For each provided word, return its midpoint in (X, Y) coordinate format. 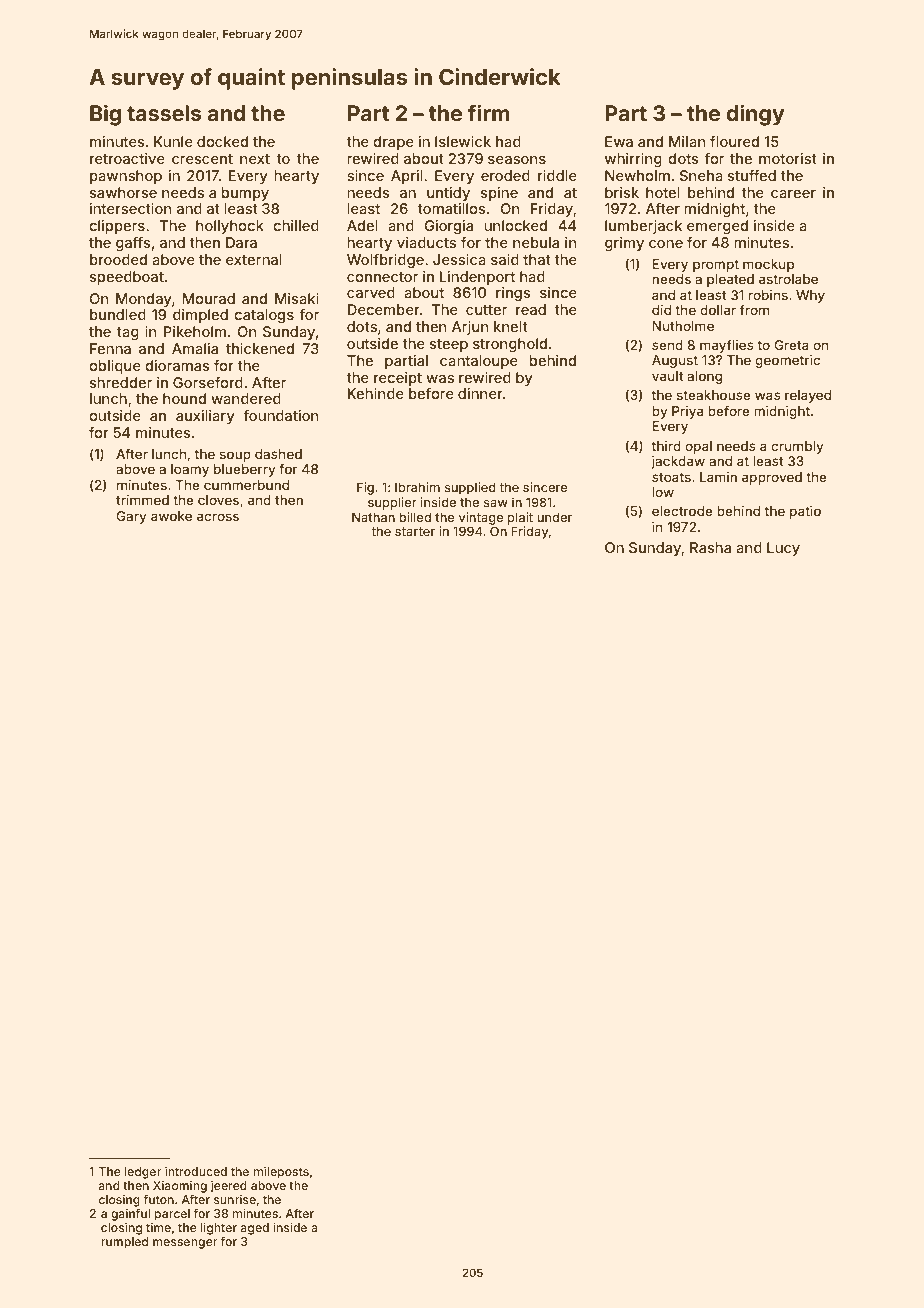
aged (255, 1229)
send (667, 345)
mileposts (281, 1173)
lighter (219, 1229)
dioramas (177, 365)
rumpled (124, 1243)
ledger (143, 1173)
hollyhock (230, 227)
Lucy (783, 549)
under (554, 517)
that (537, 259)
